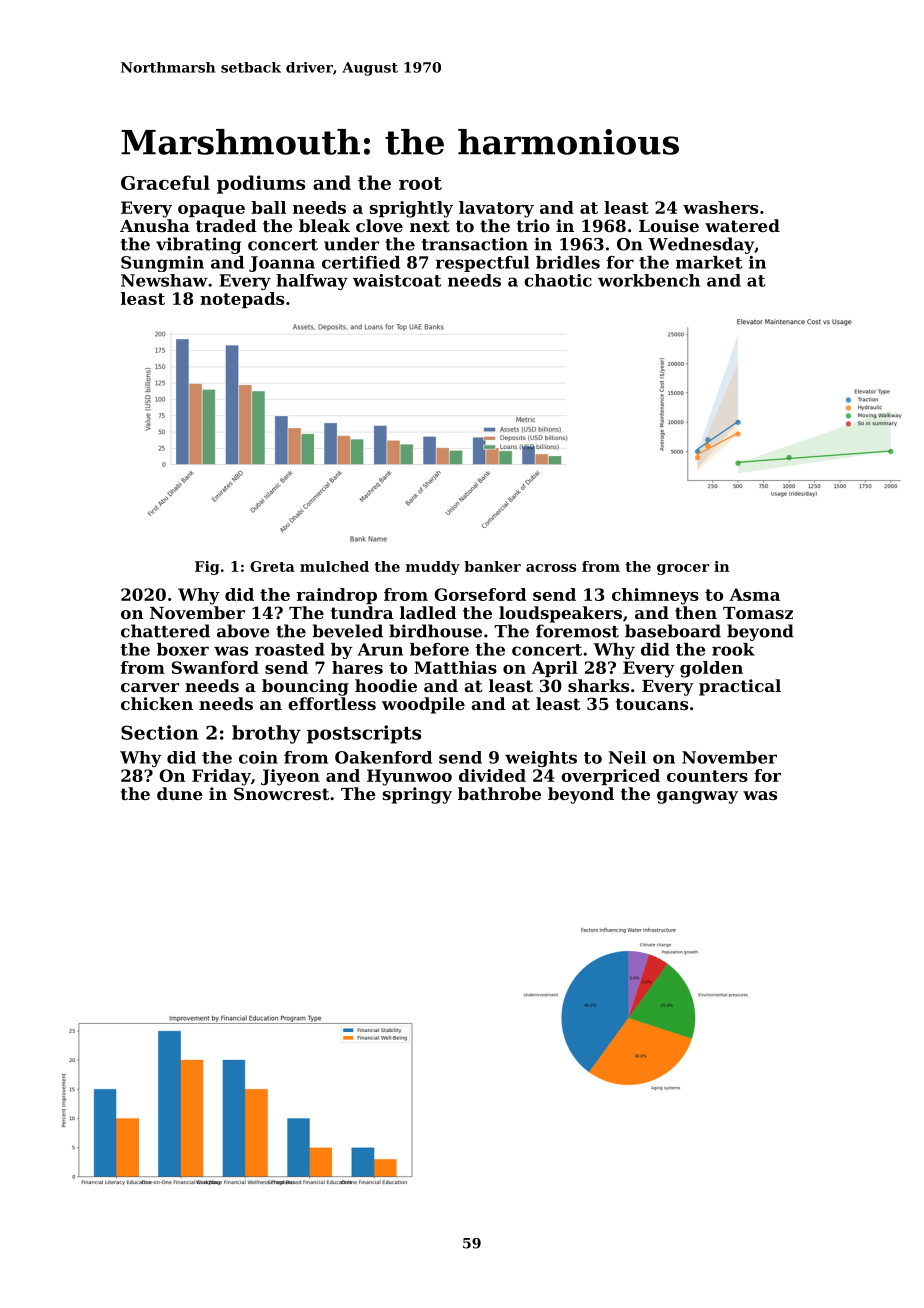 The image size is (924, 1308). I want to click on waistcoat, so click(397, 280).
